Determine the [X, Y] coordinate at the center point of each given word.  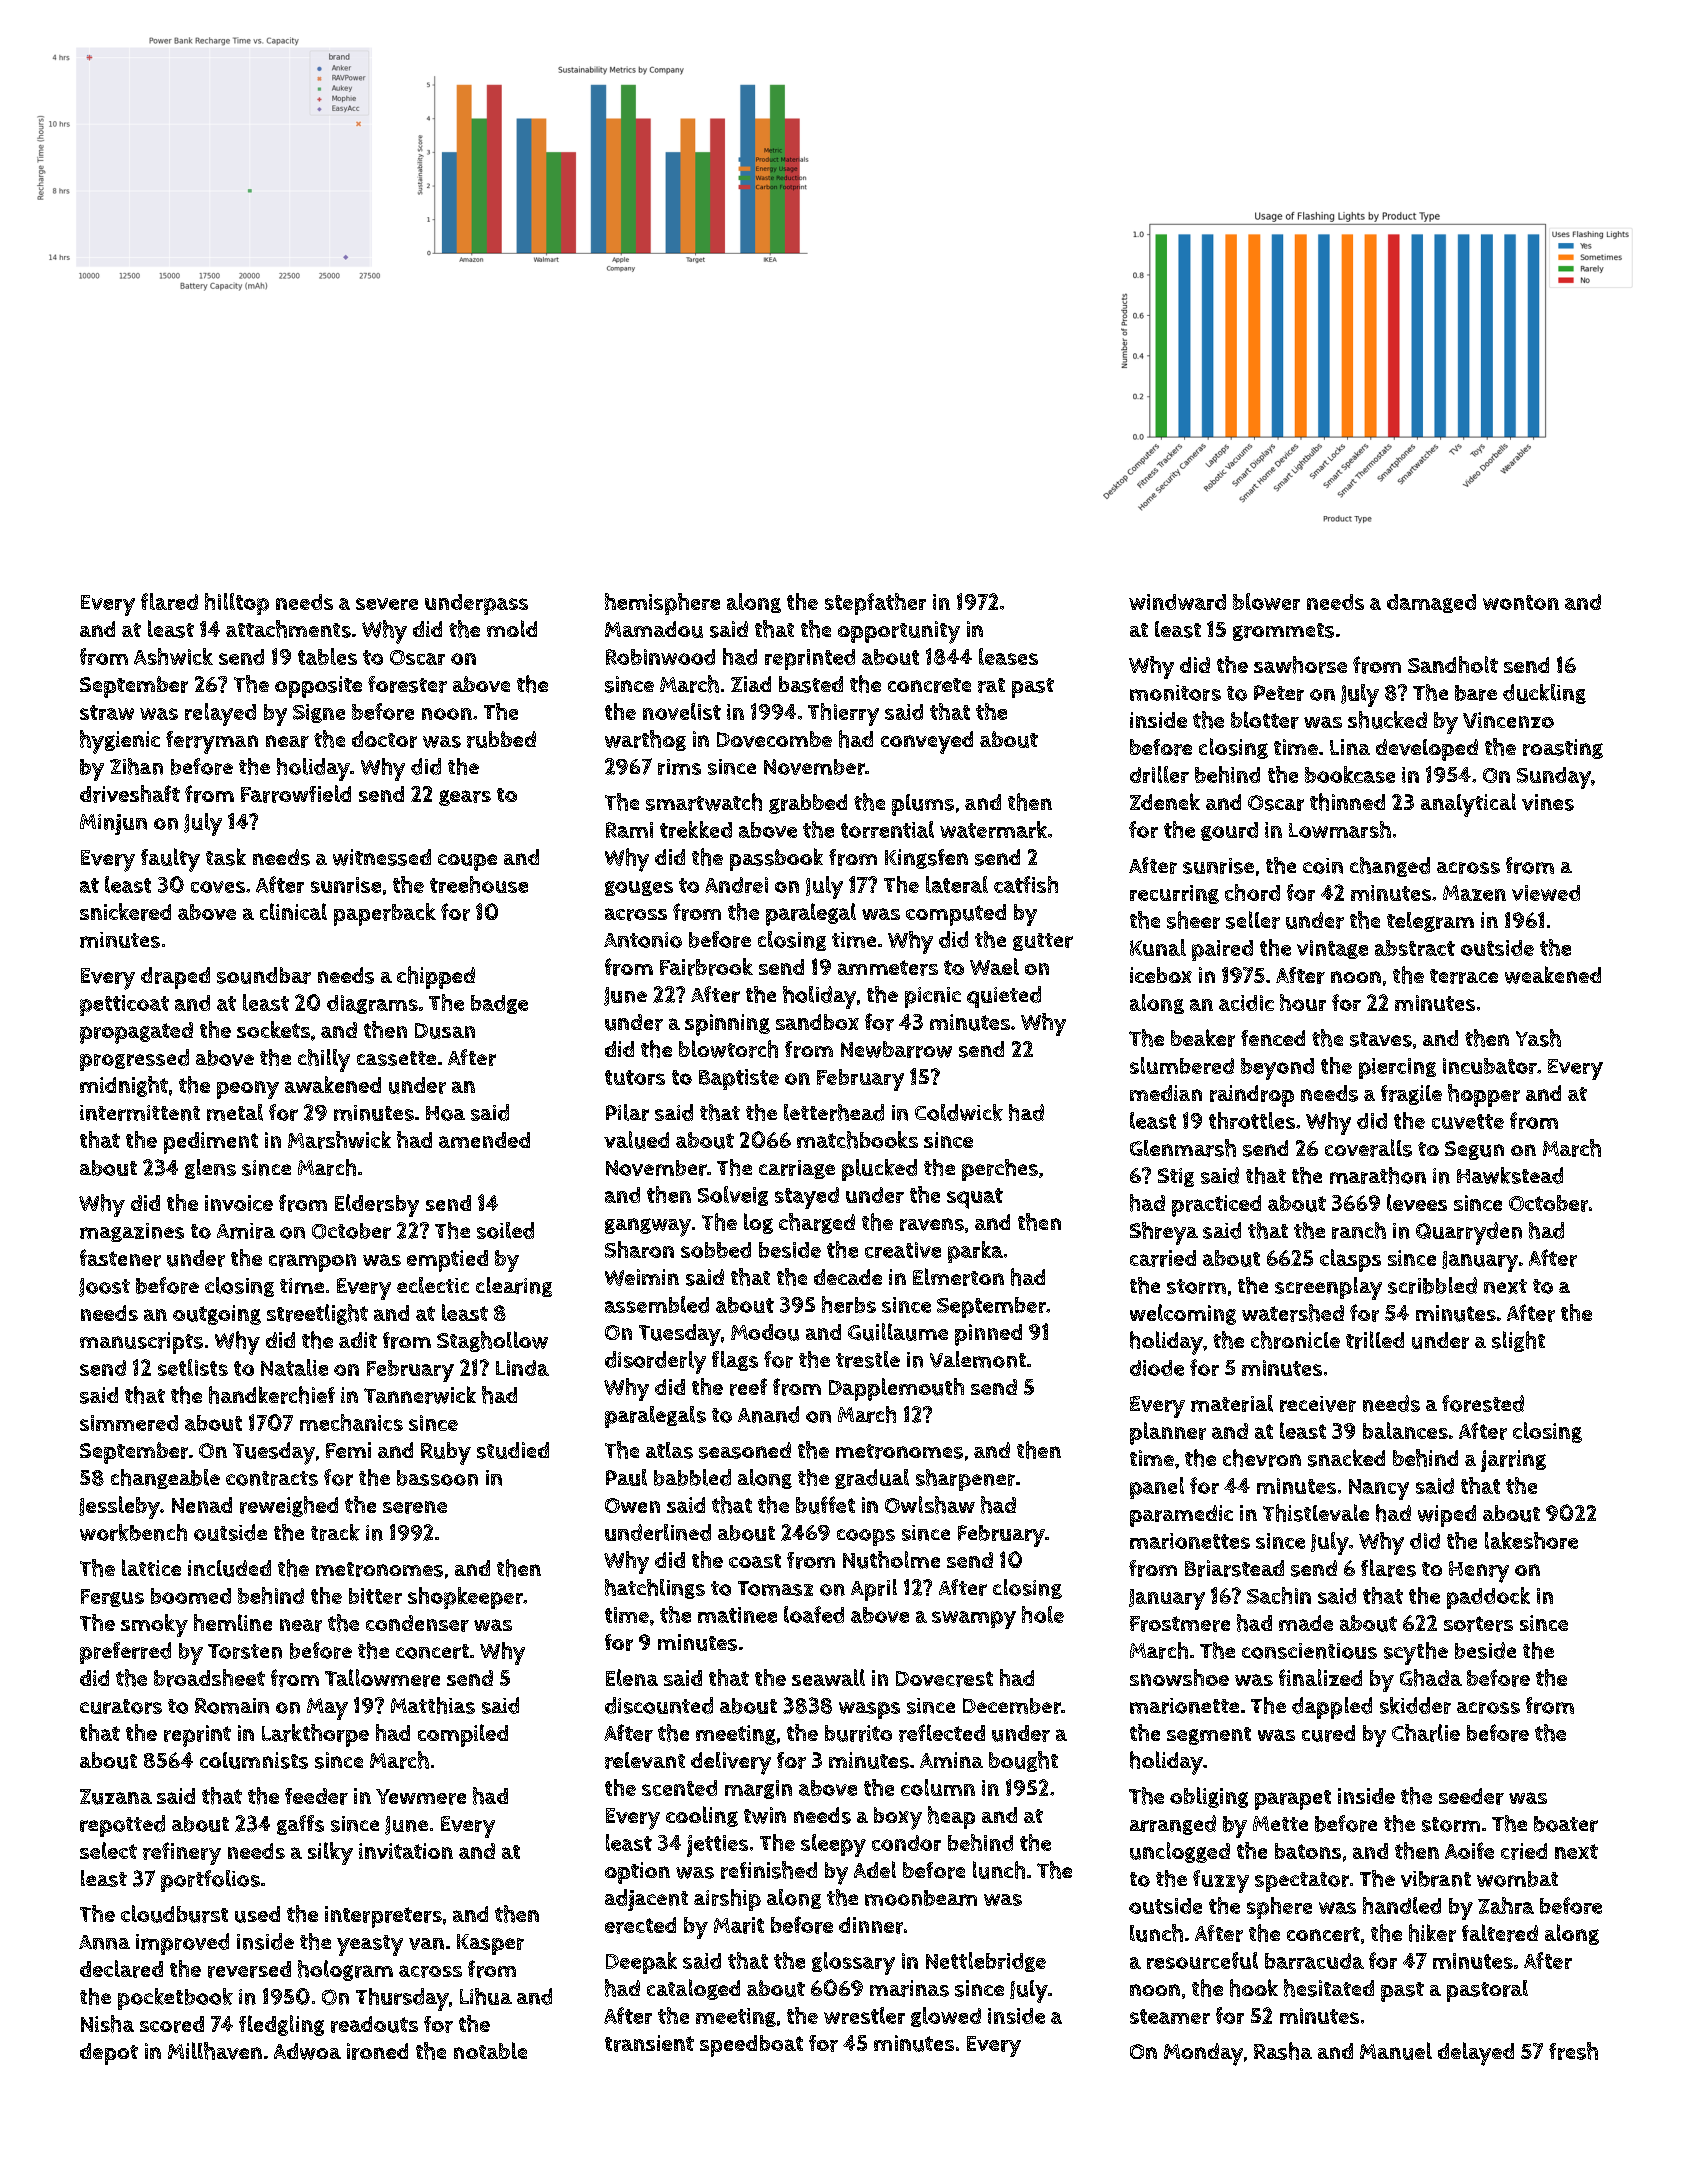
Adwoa [307, 2051]
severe [387, 604]
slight [1518, 1341]
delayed [1476, 2054]
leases [1008, 656]
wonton [1521, 602]
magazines [132, 1232]
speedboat [751, 2046]
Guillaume [898, 1332]
